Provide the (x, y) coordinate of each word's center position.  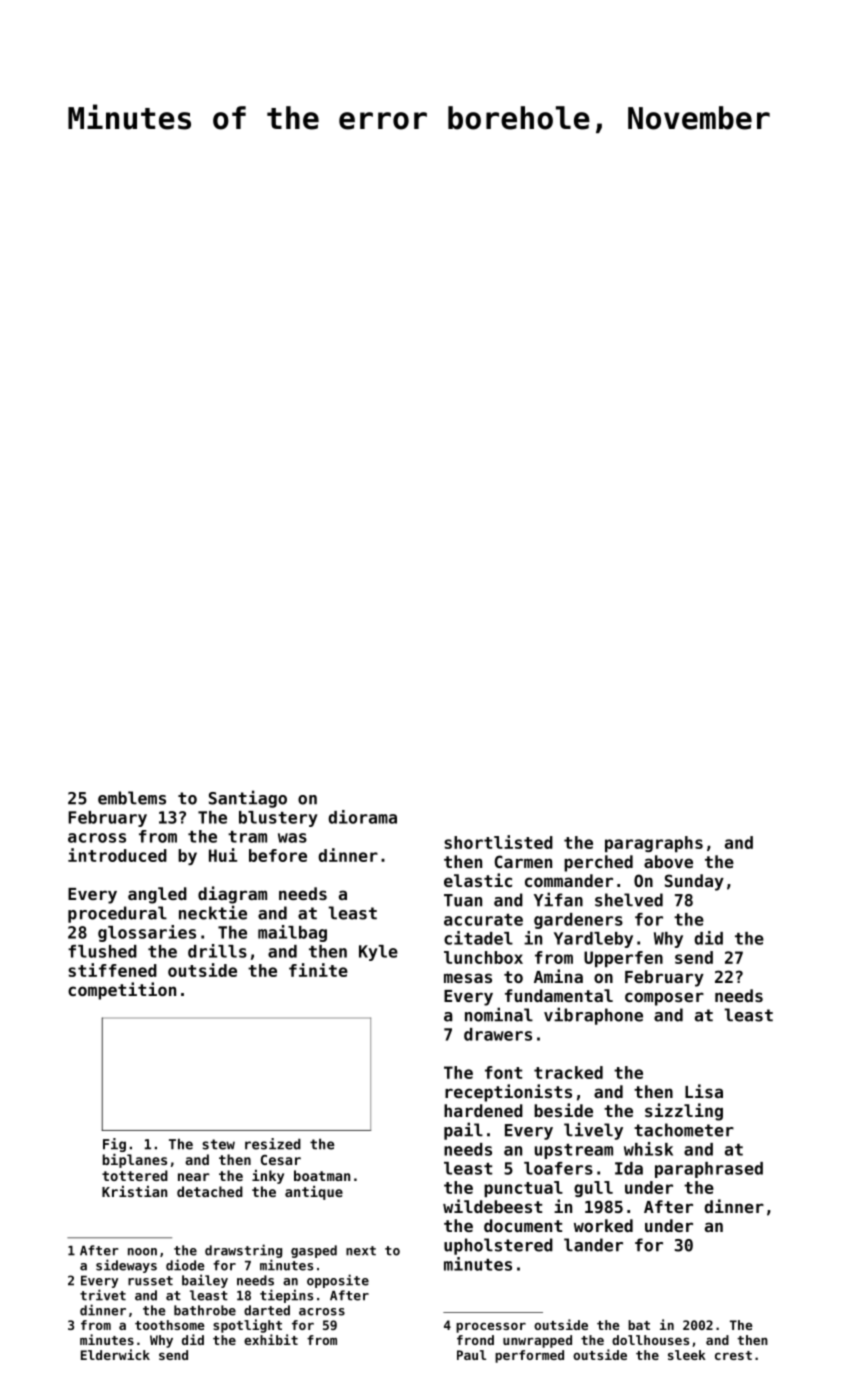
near (194, 1177)
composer (664, 999)
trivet (103, 1295)
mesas (468, 978)
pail (463, 1131)
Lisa (704, 1091)
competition (122, 991)
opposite (338, 1281)
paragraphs (654, 844)
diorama (363, 817)
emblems (132, 798)
